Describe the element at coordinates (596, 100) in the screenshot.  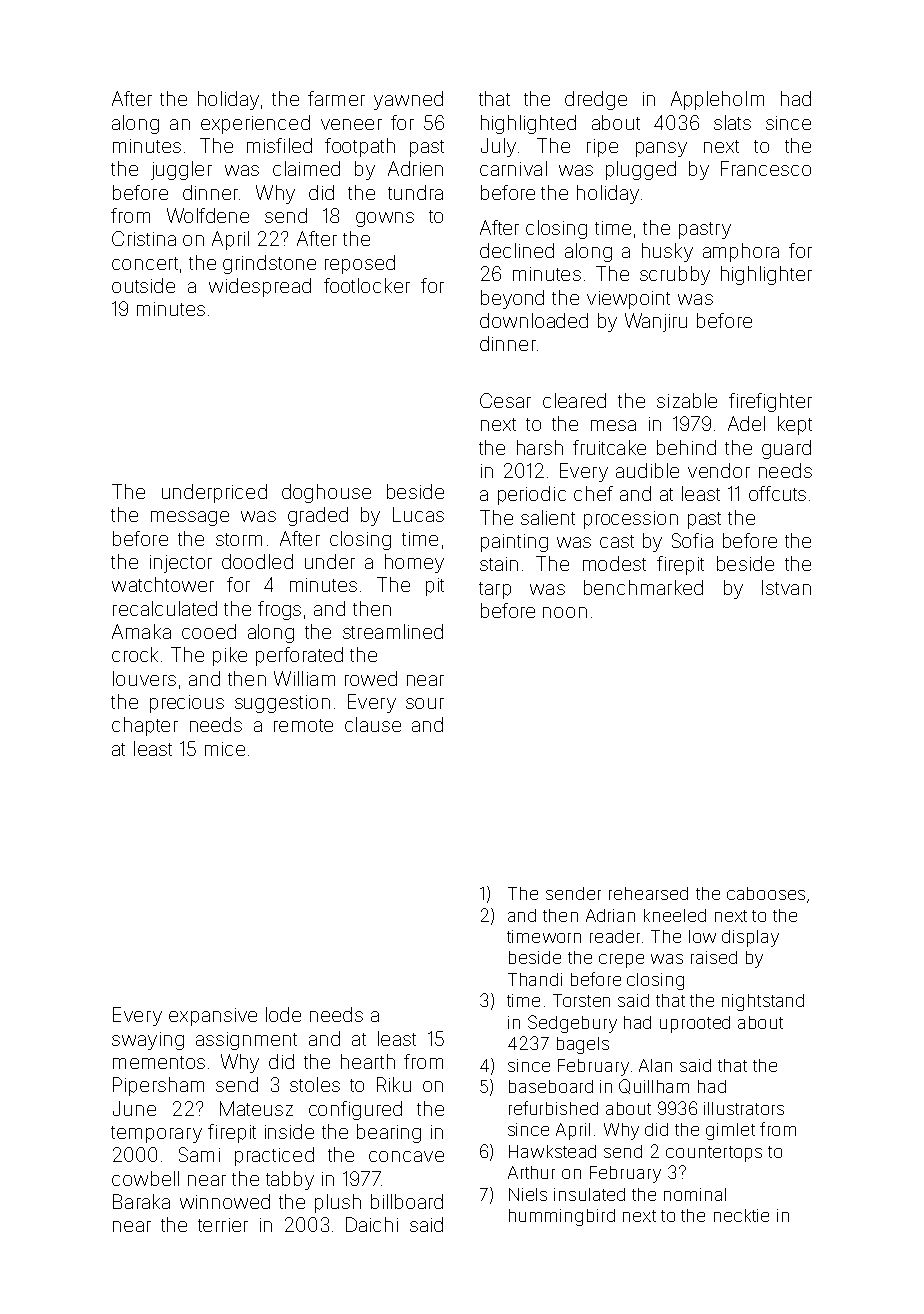
I see `dredge` at that location.
